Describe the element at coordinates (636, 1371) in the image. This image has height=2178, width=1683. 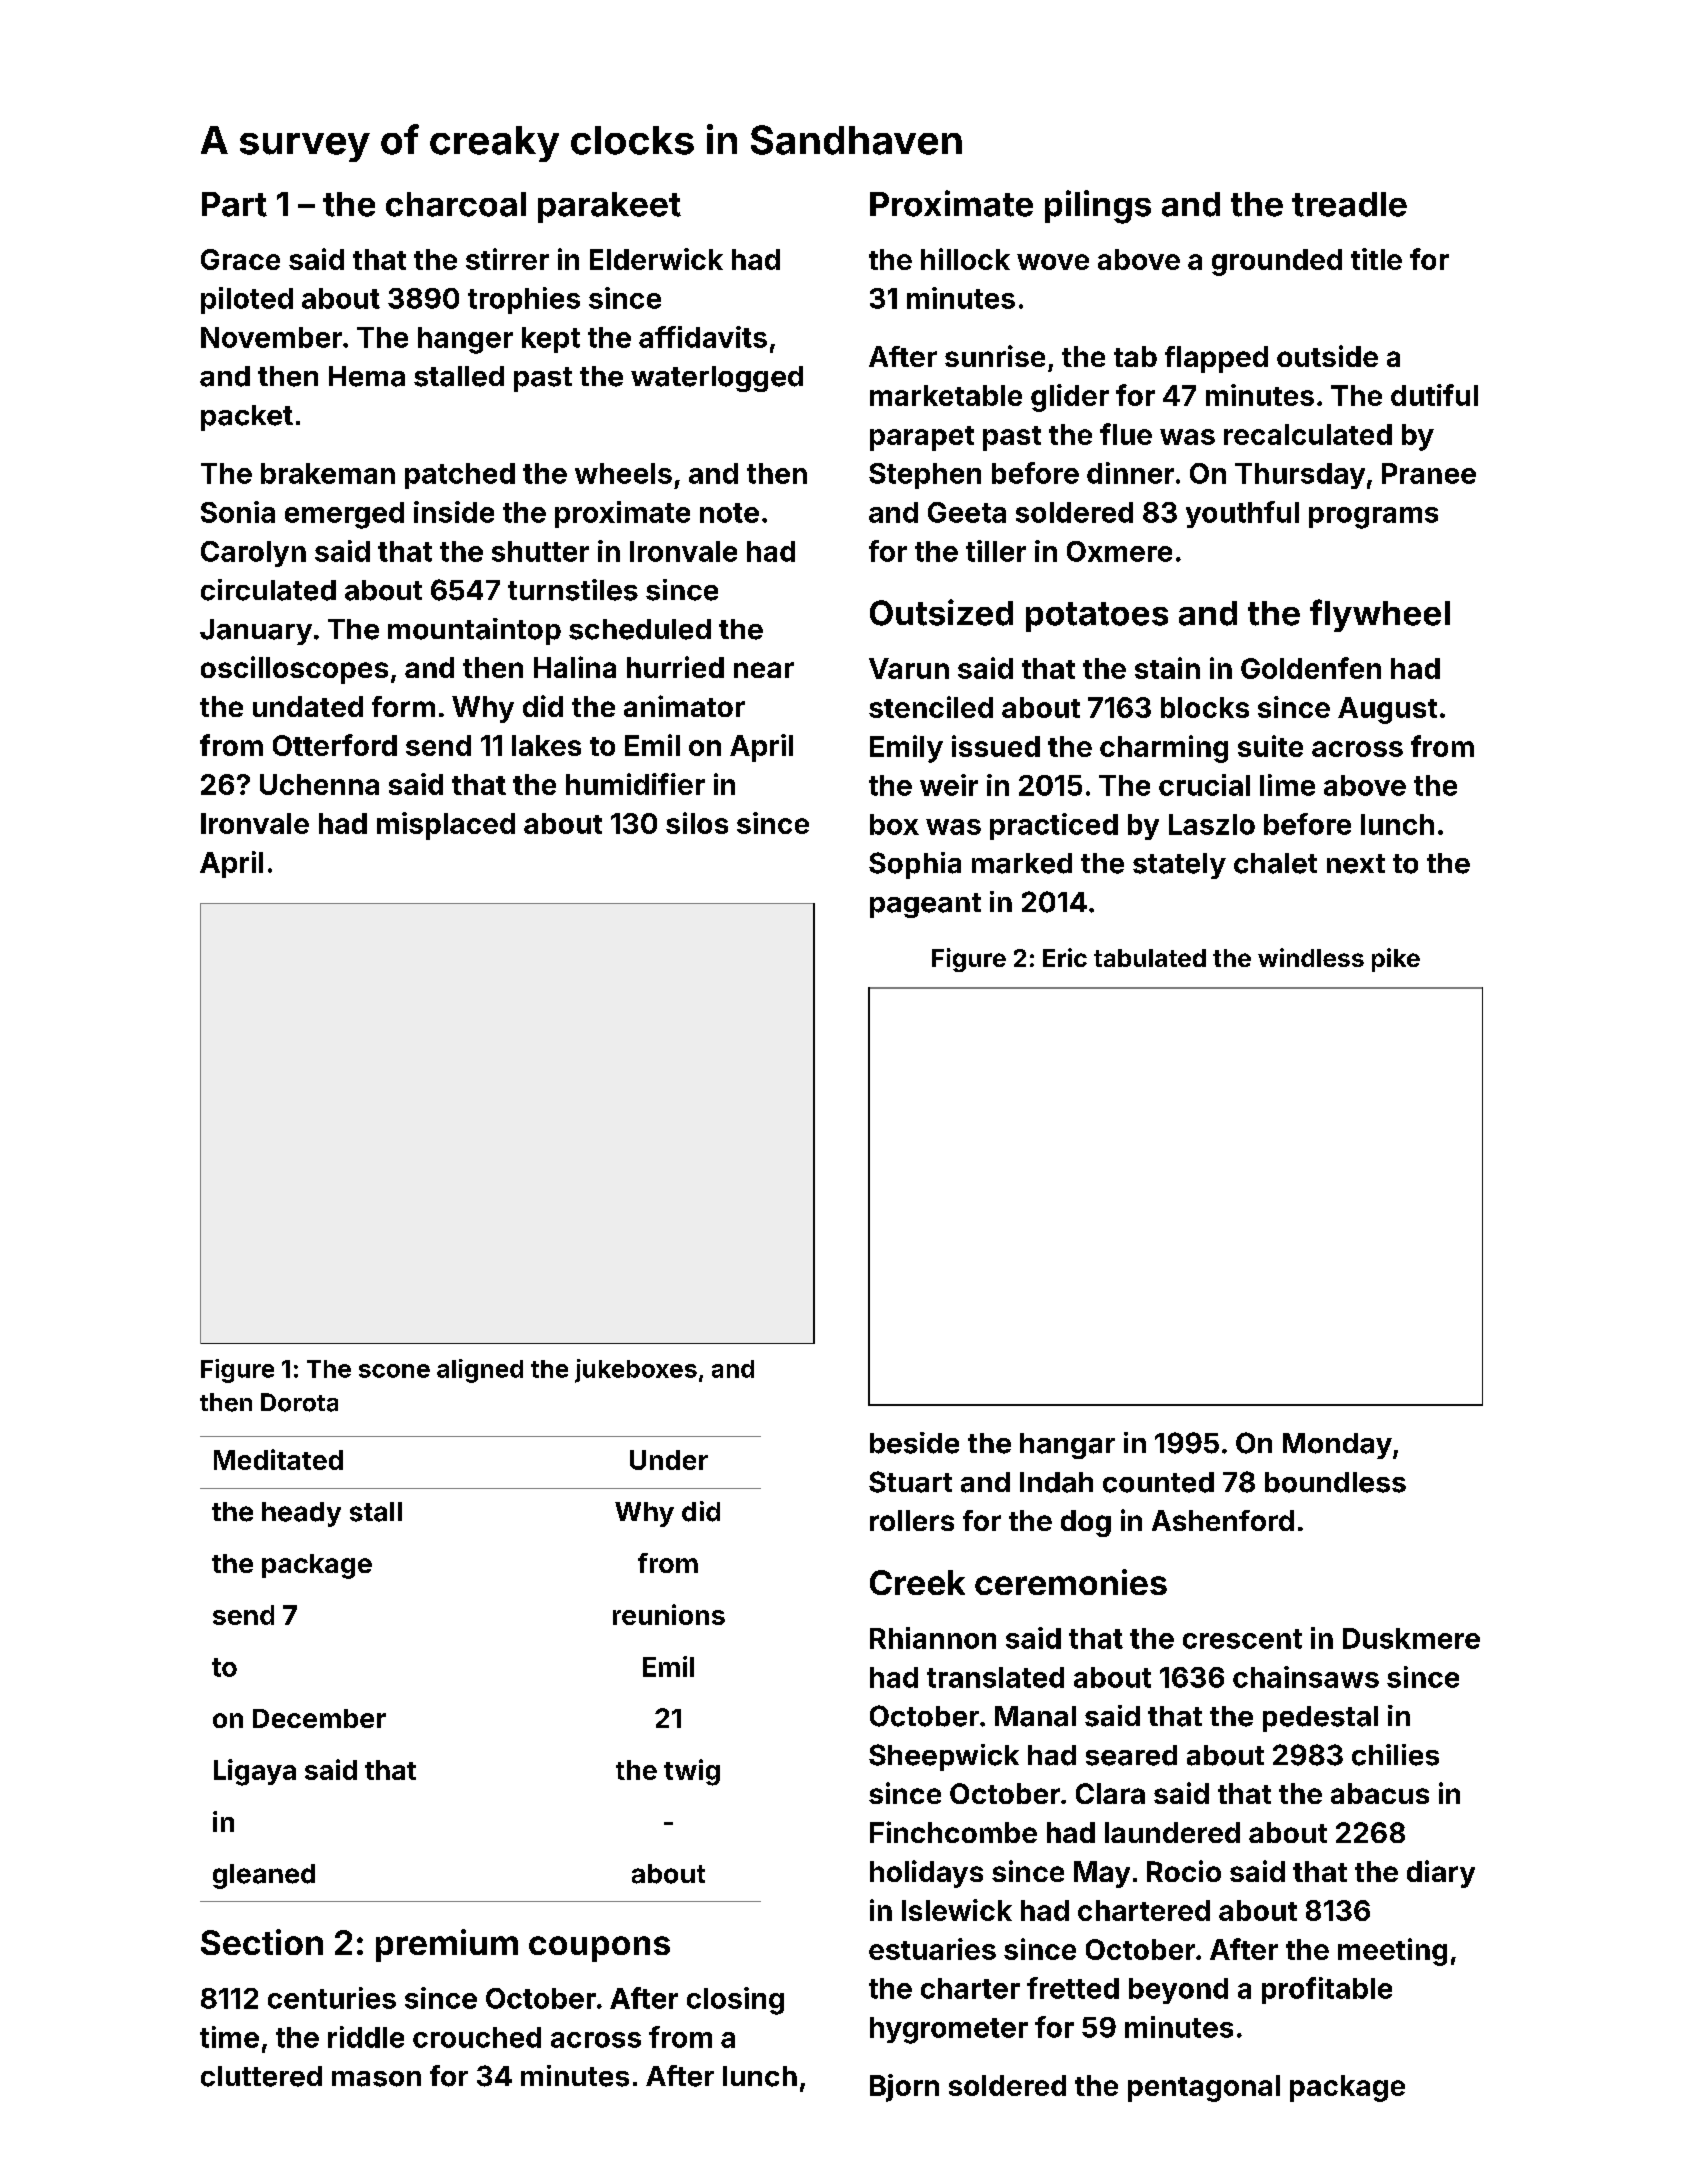
I see `jukeboxes` at that location.
